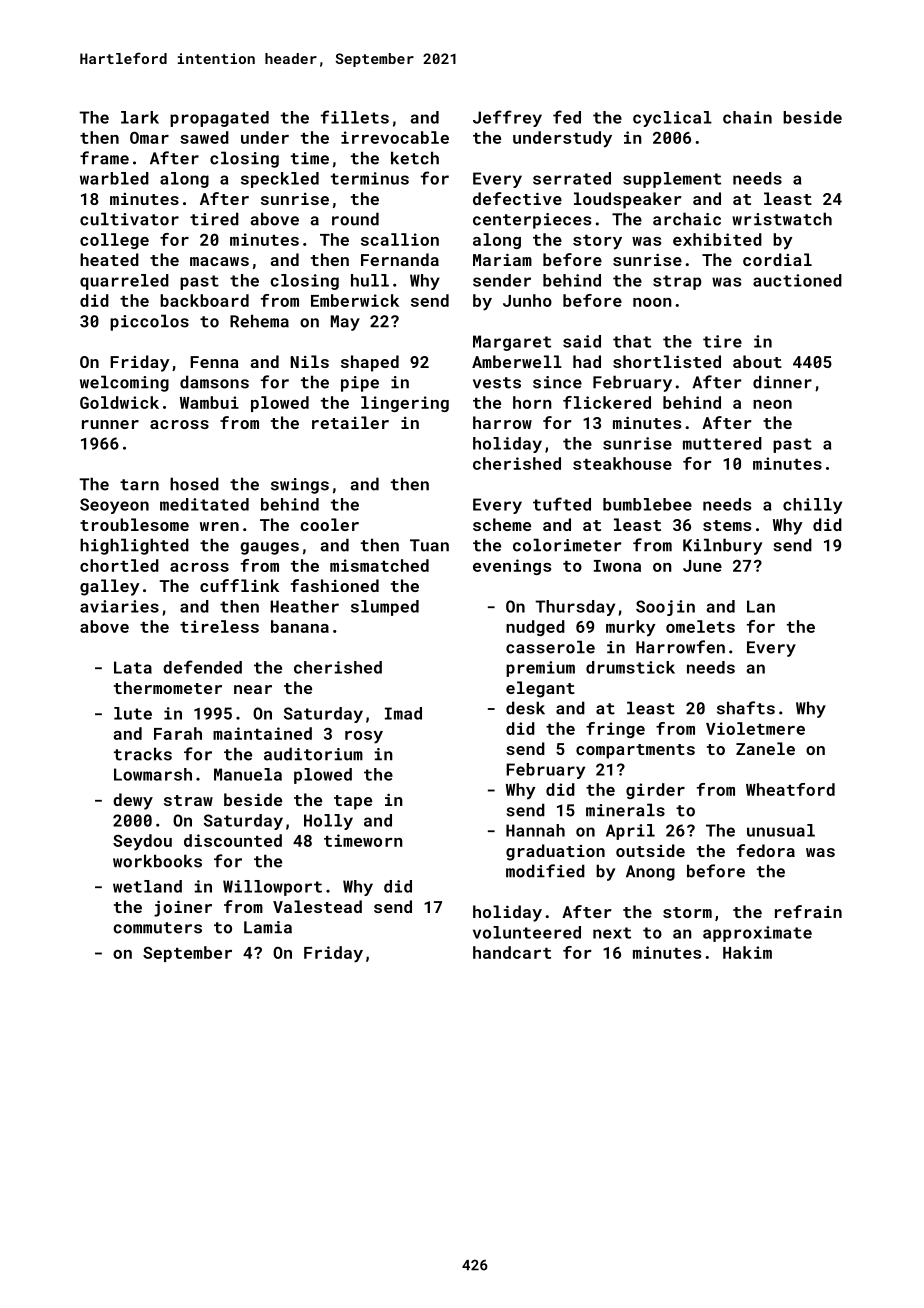 The width and height of the document is (924, 1308). Describe the element at coordinates (700, 626) in the document. I see `omelets` at that location.
